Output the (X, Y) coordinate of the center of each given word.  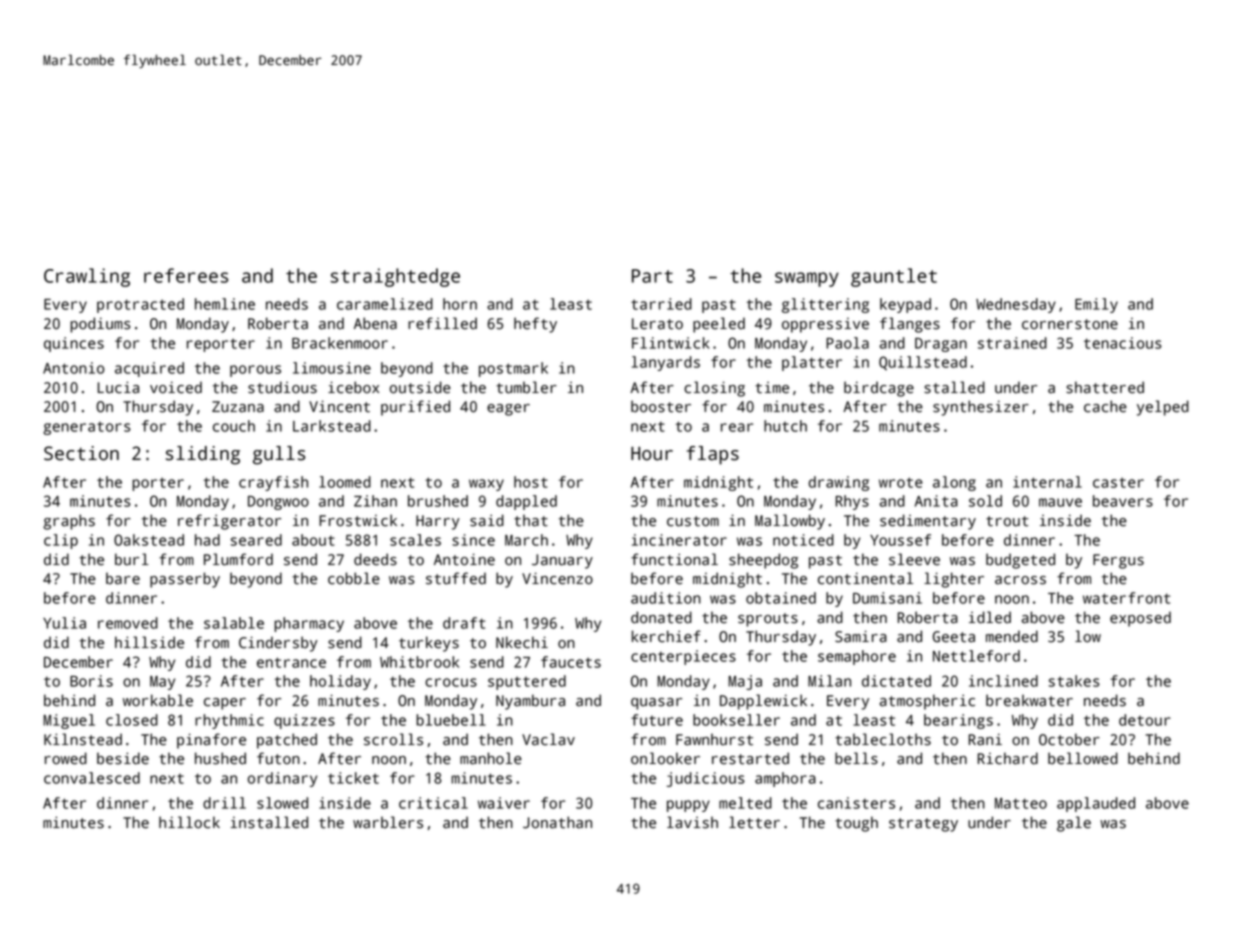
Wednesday (1016, 305)
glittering (825, 305)
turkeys (429, 644)
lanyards (666, 363)
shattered (1105, 387)
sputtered (527, 682)
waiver (504, 803)
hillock (189, 822)
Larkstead (332, 426)
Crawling (87, 277)
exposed (1140, 619)
